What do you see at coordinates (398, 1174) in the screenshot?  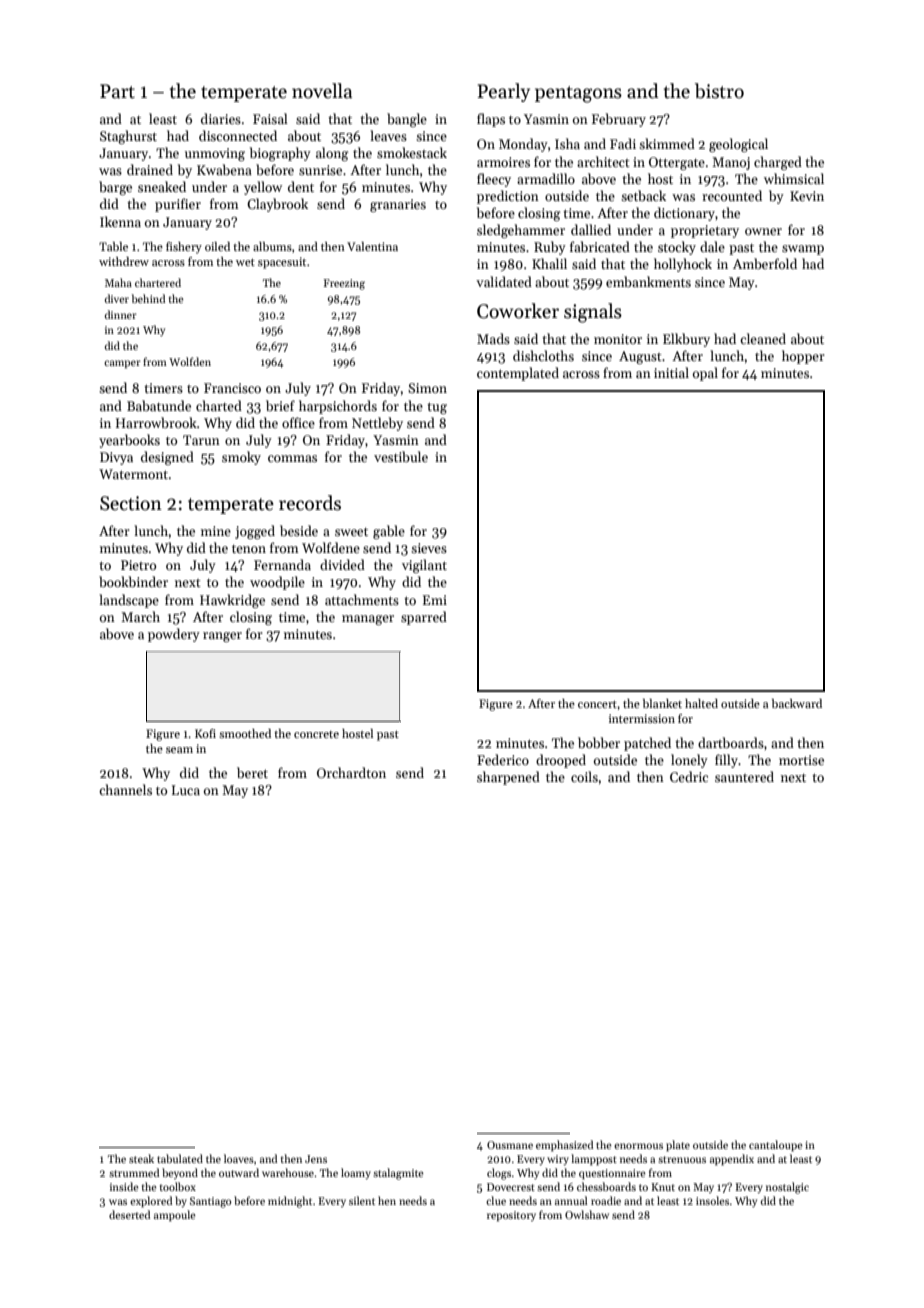 I see `stalagmite` at bounding box center [398, 1174].
